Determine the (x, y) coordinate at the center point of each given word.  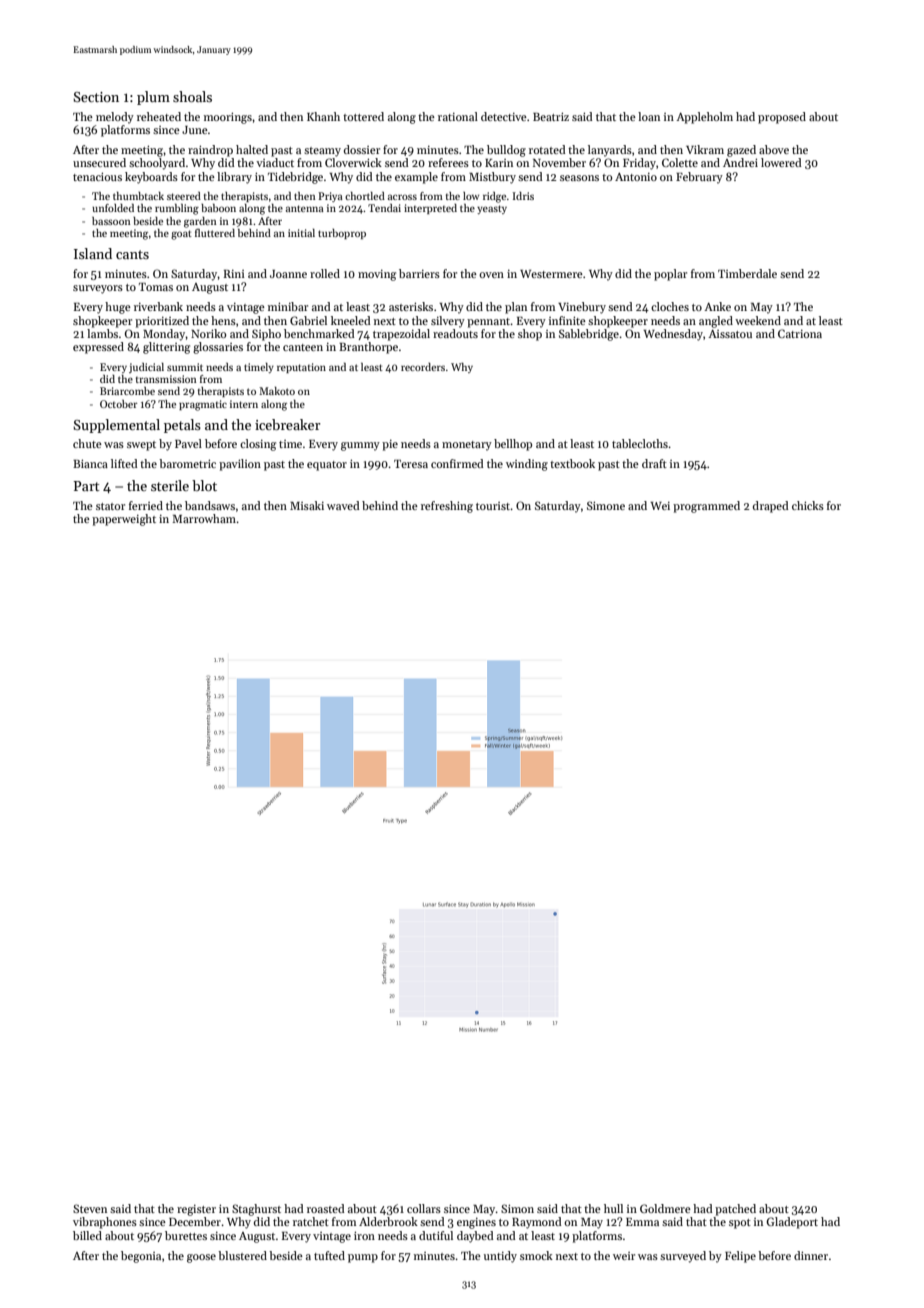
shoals (192, 96)
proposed (782, 118)
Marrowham (204, 518)
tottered (363, 116)
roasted (326, 1208)
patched (735, 1210)
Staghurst (256, 1210)
